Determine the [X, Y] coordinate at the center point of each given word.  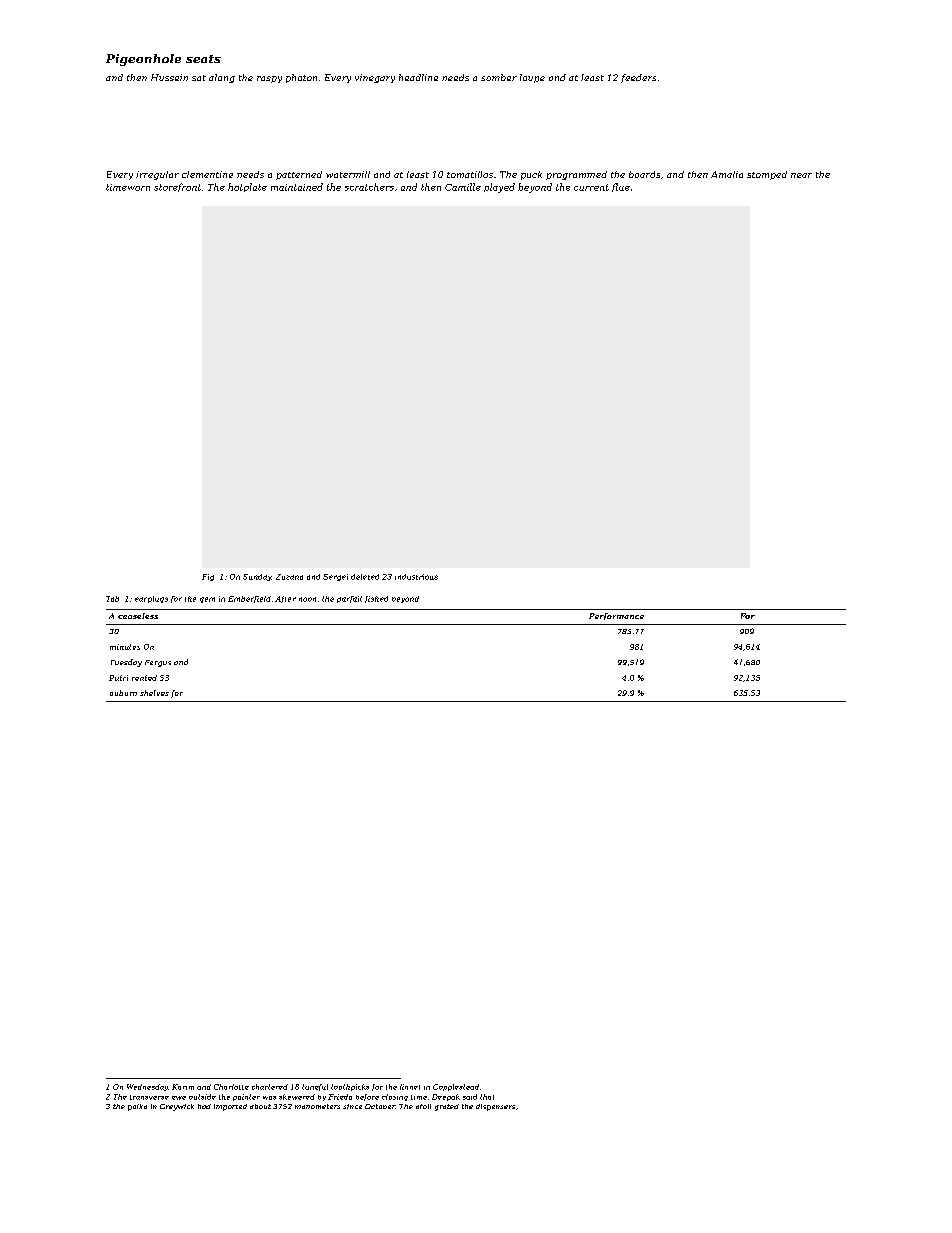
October [380, 1106]
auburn [123, 693]
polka [137, 1107]
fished [376, 599]
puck [531, 175]
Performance [616, 616]
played [499, 188]
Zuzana [289, 577]
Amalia [727, 174]
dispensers [495, 1107]
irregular [157, 175]
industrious [416, 577]
